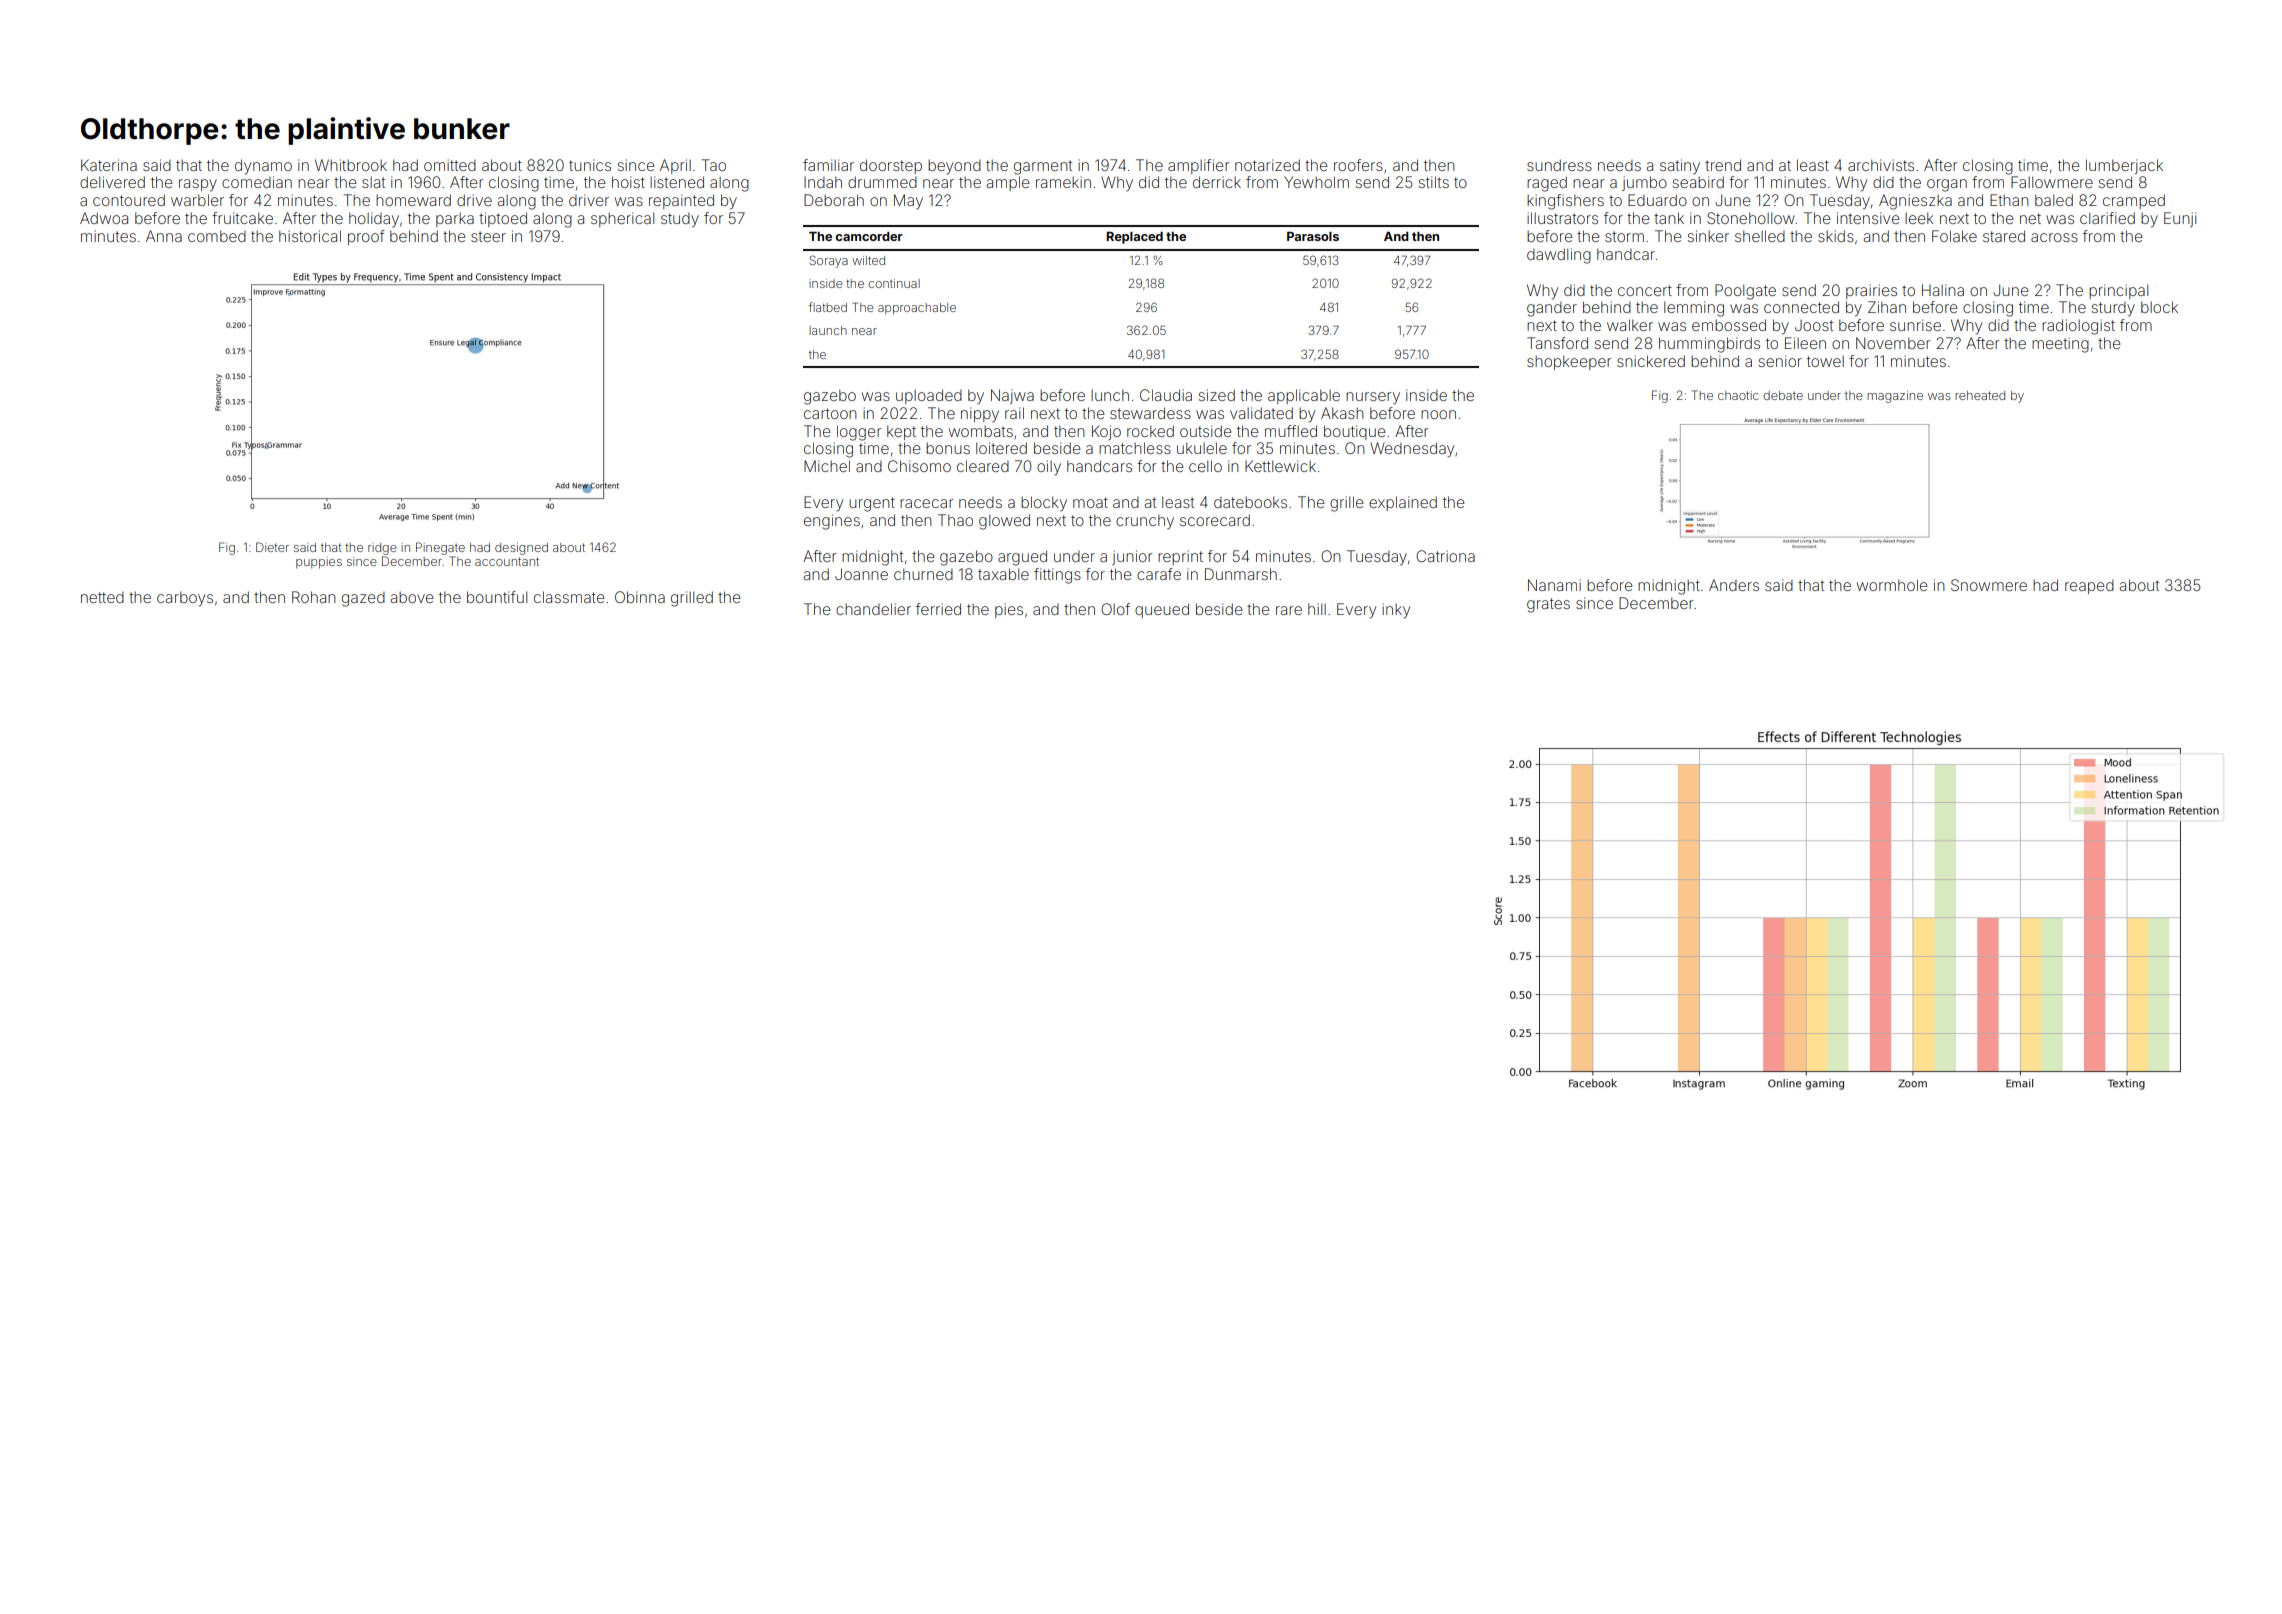  What do you see at coordinates (1289, 610) in the image?
I see `rare` at bounding box center [1289, 610].
